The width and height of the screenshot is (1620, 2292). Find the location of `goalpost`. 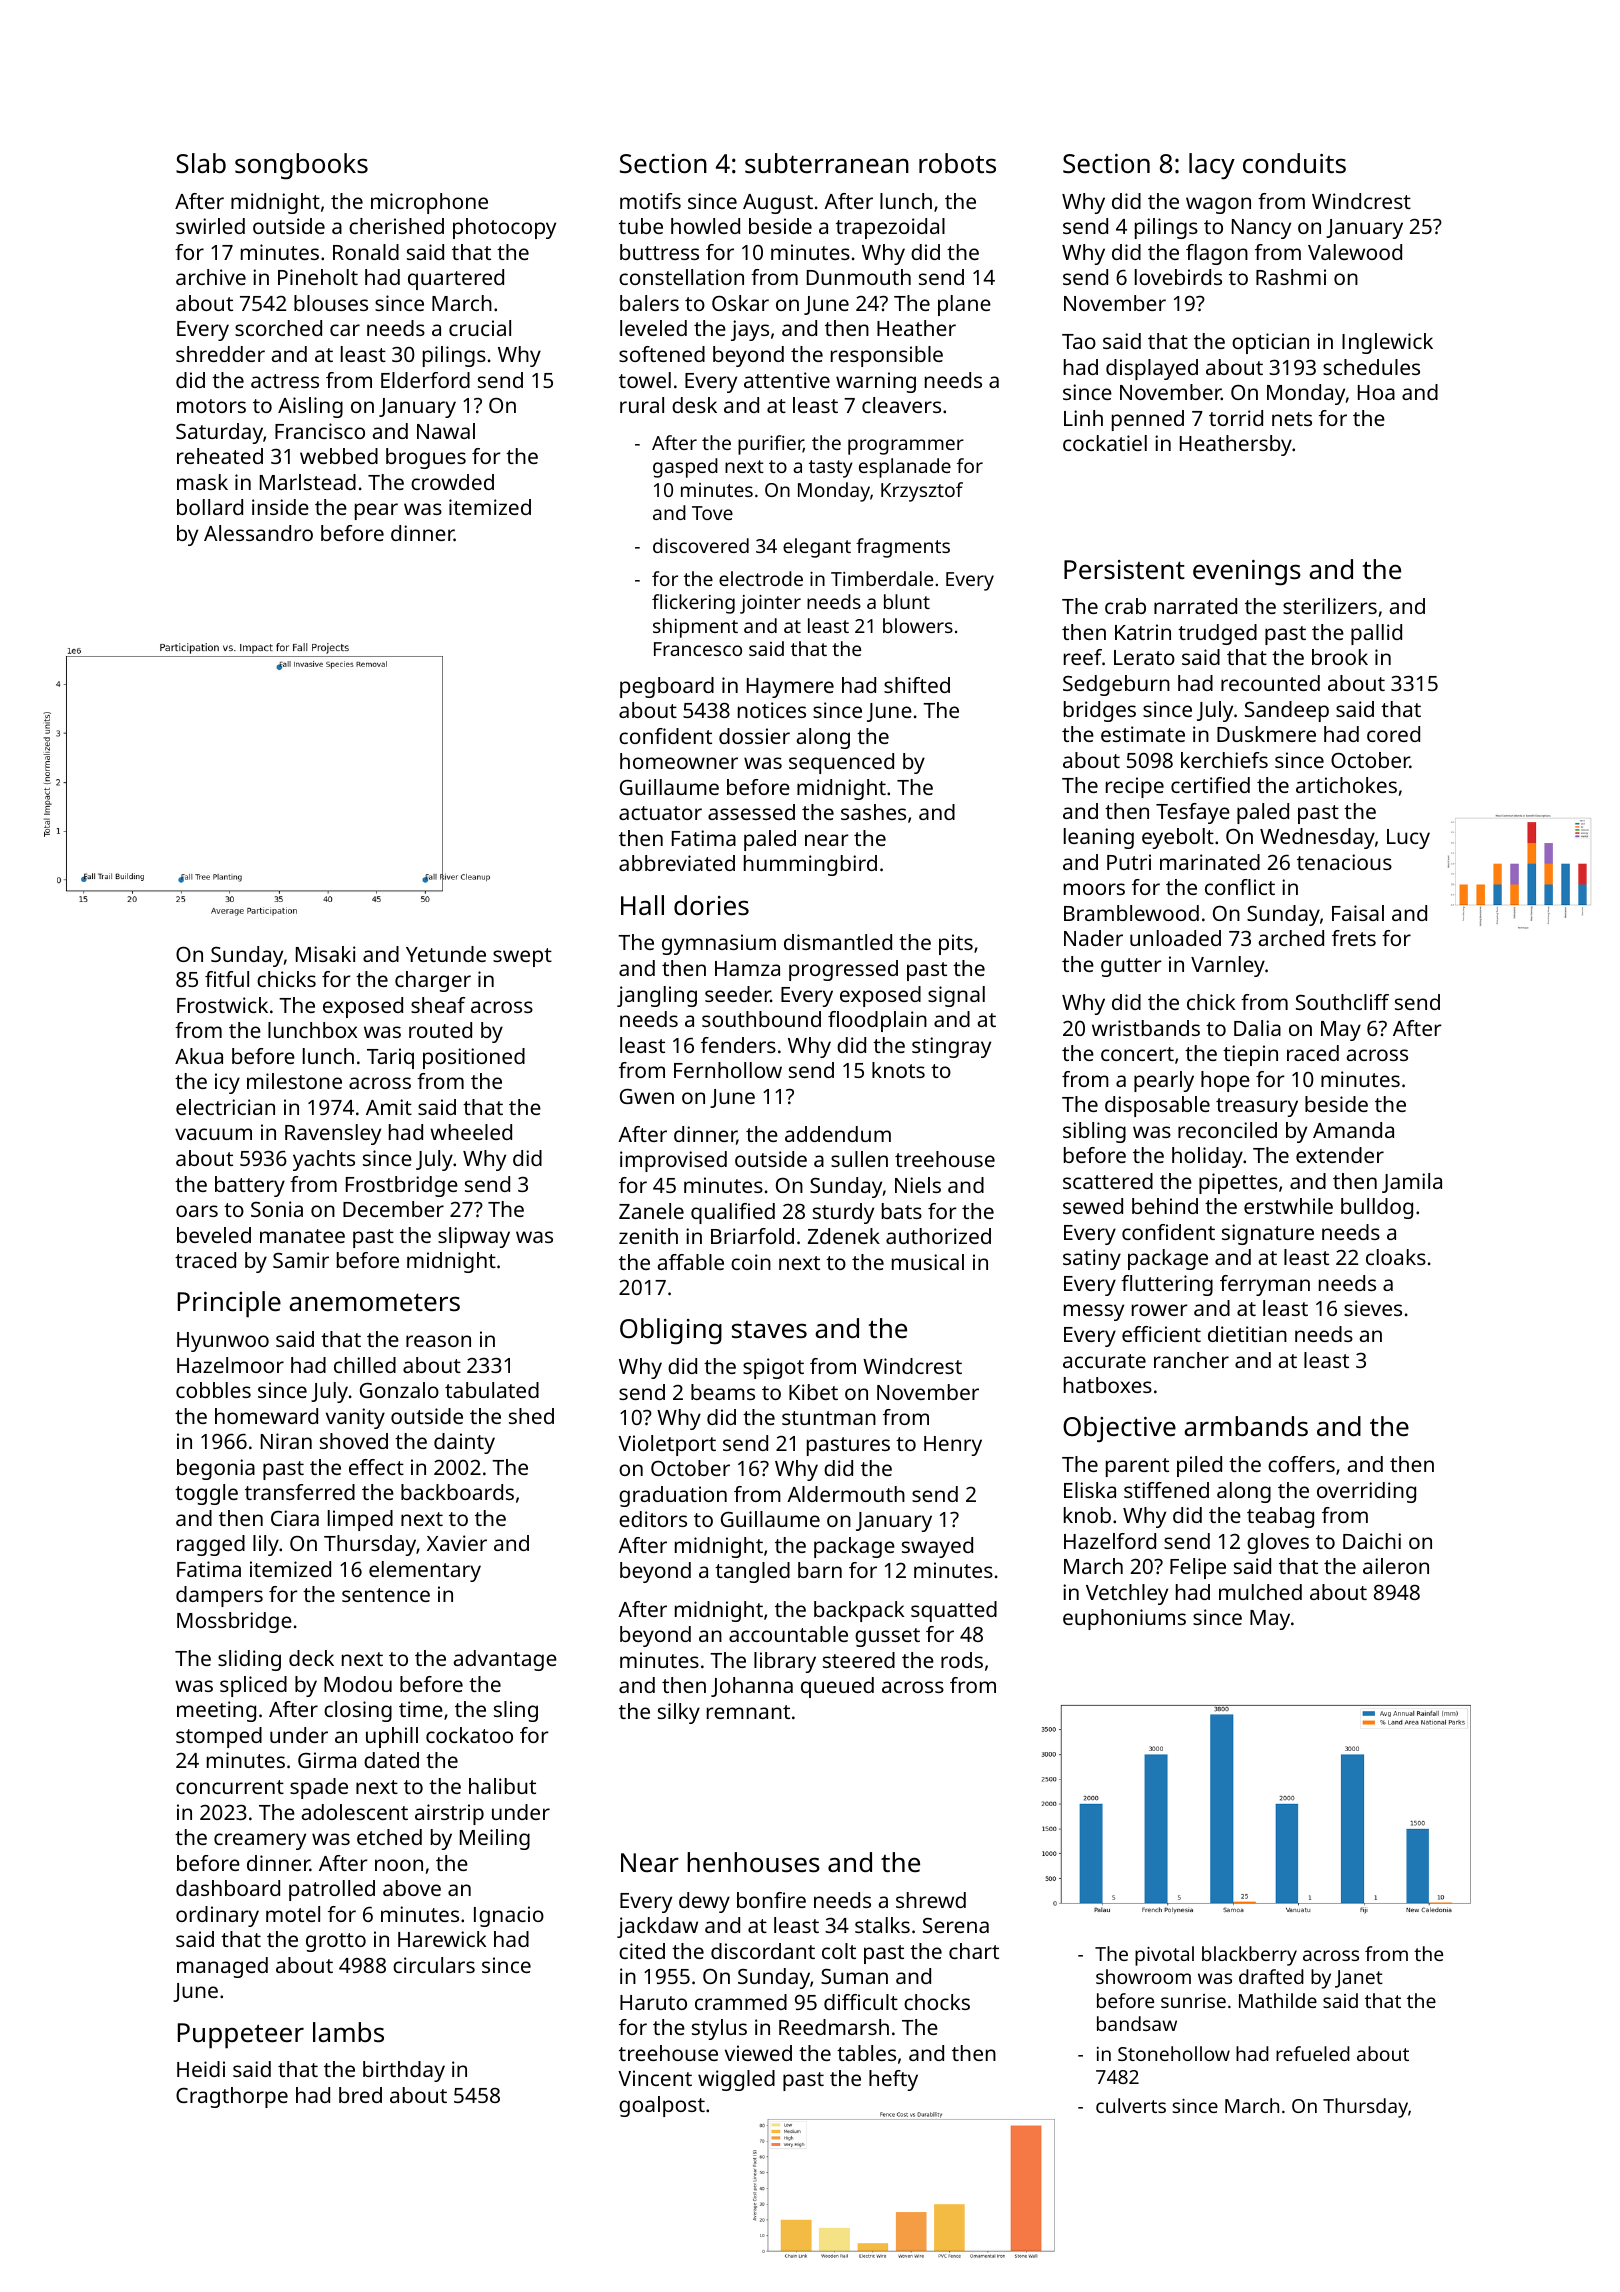

goalpost is located at coordinates (662, 2106).
